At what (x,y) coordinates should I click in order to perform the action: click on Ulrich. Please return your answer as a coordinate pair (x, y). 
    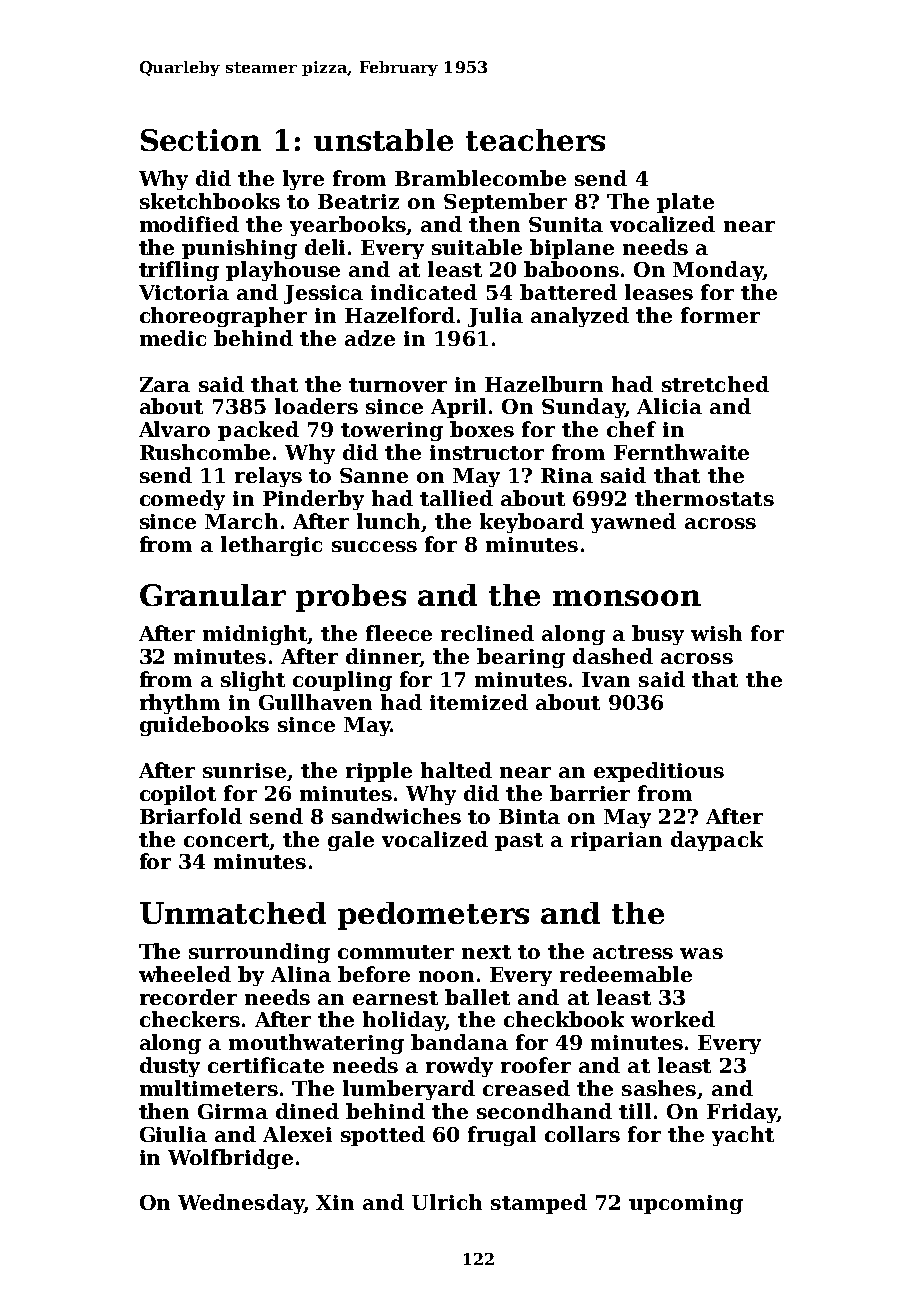
    Looking at the image, I should click on (447, 1202).
